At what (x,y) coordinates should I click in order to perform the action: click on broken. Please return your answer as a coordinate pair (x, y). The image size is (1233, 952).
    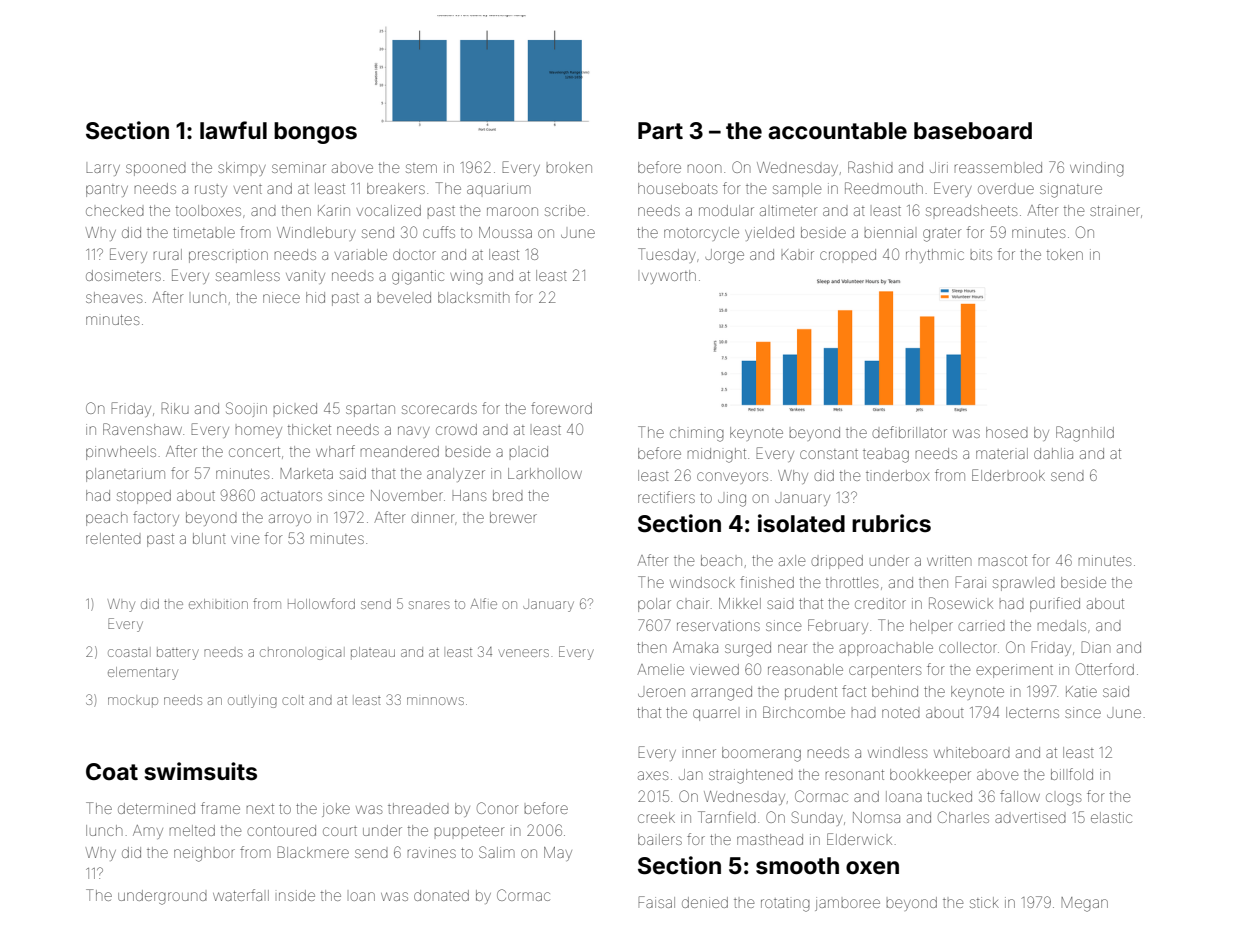
    Looking at the image, I should click on (569, 167).
